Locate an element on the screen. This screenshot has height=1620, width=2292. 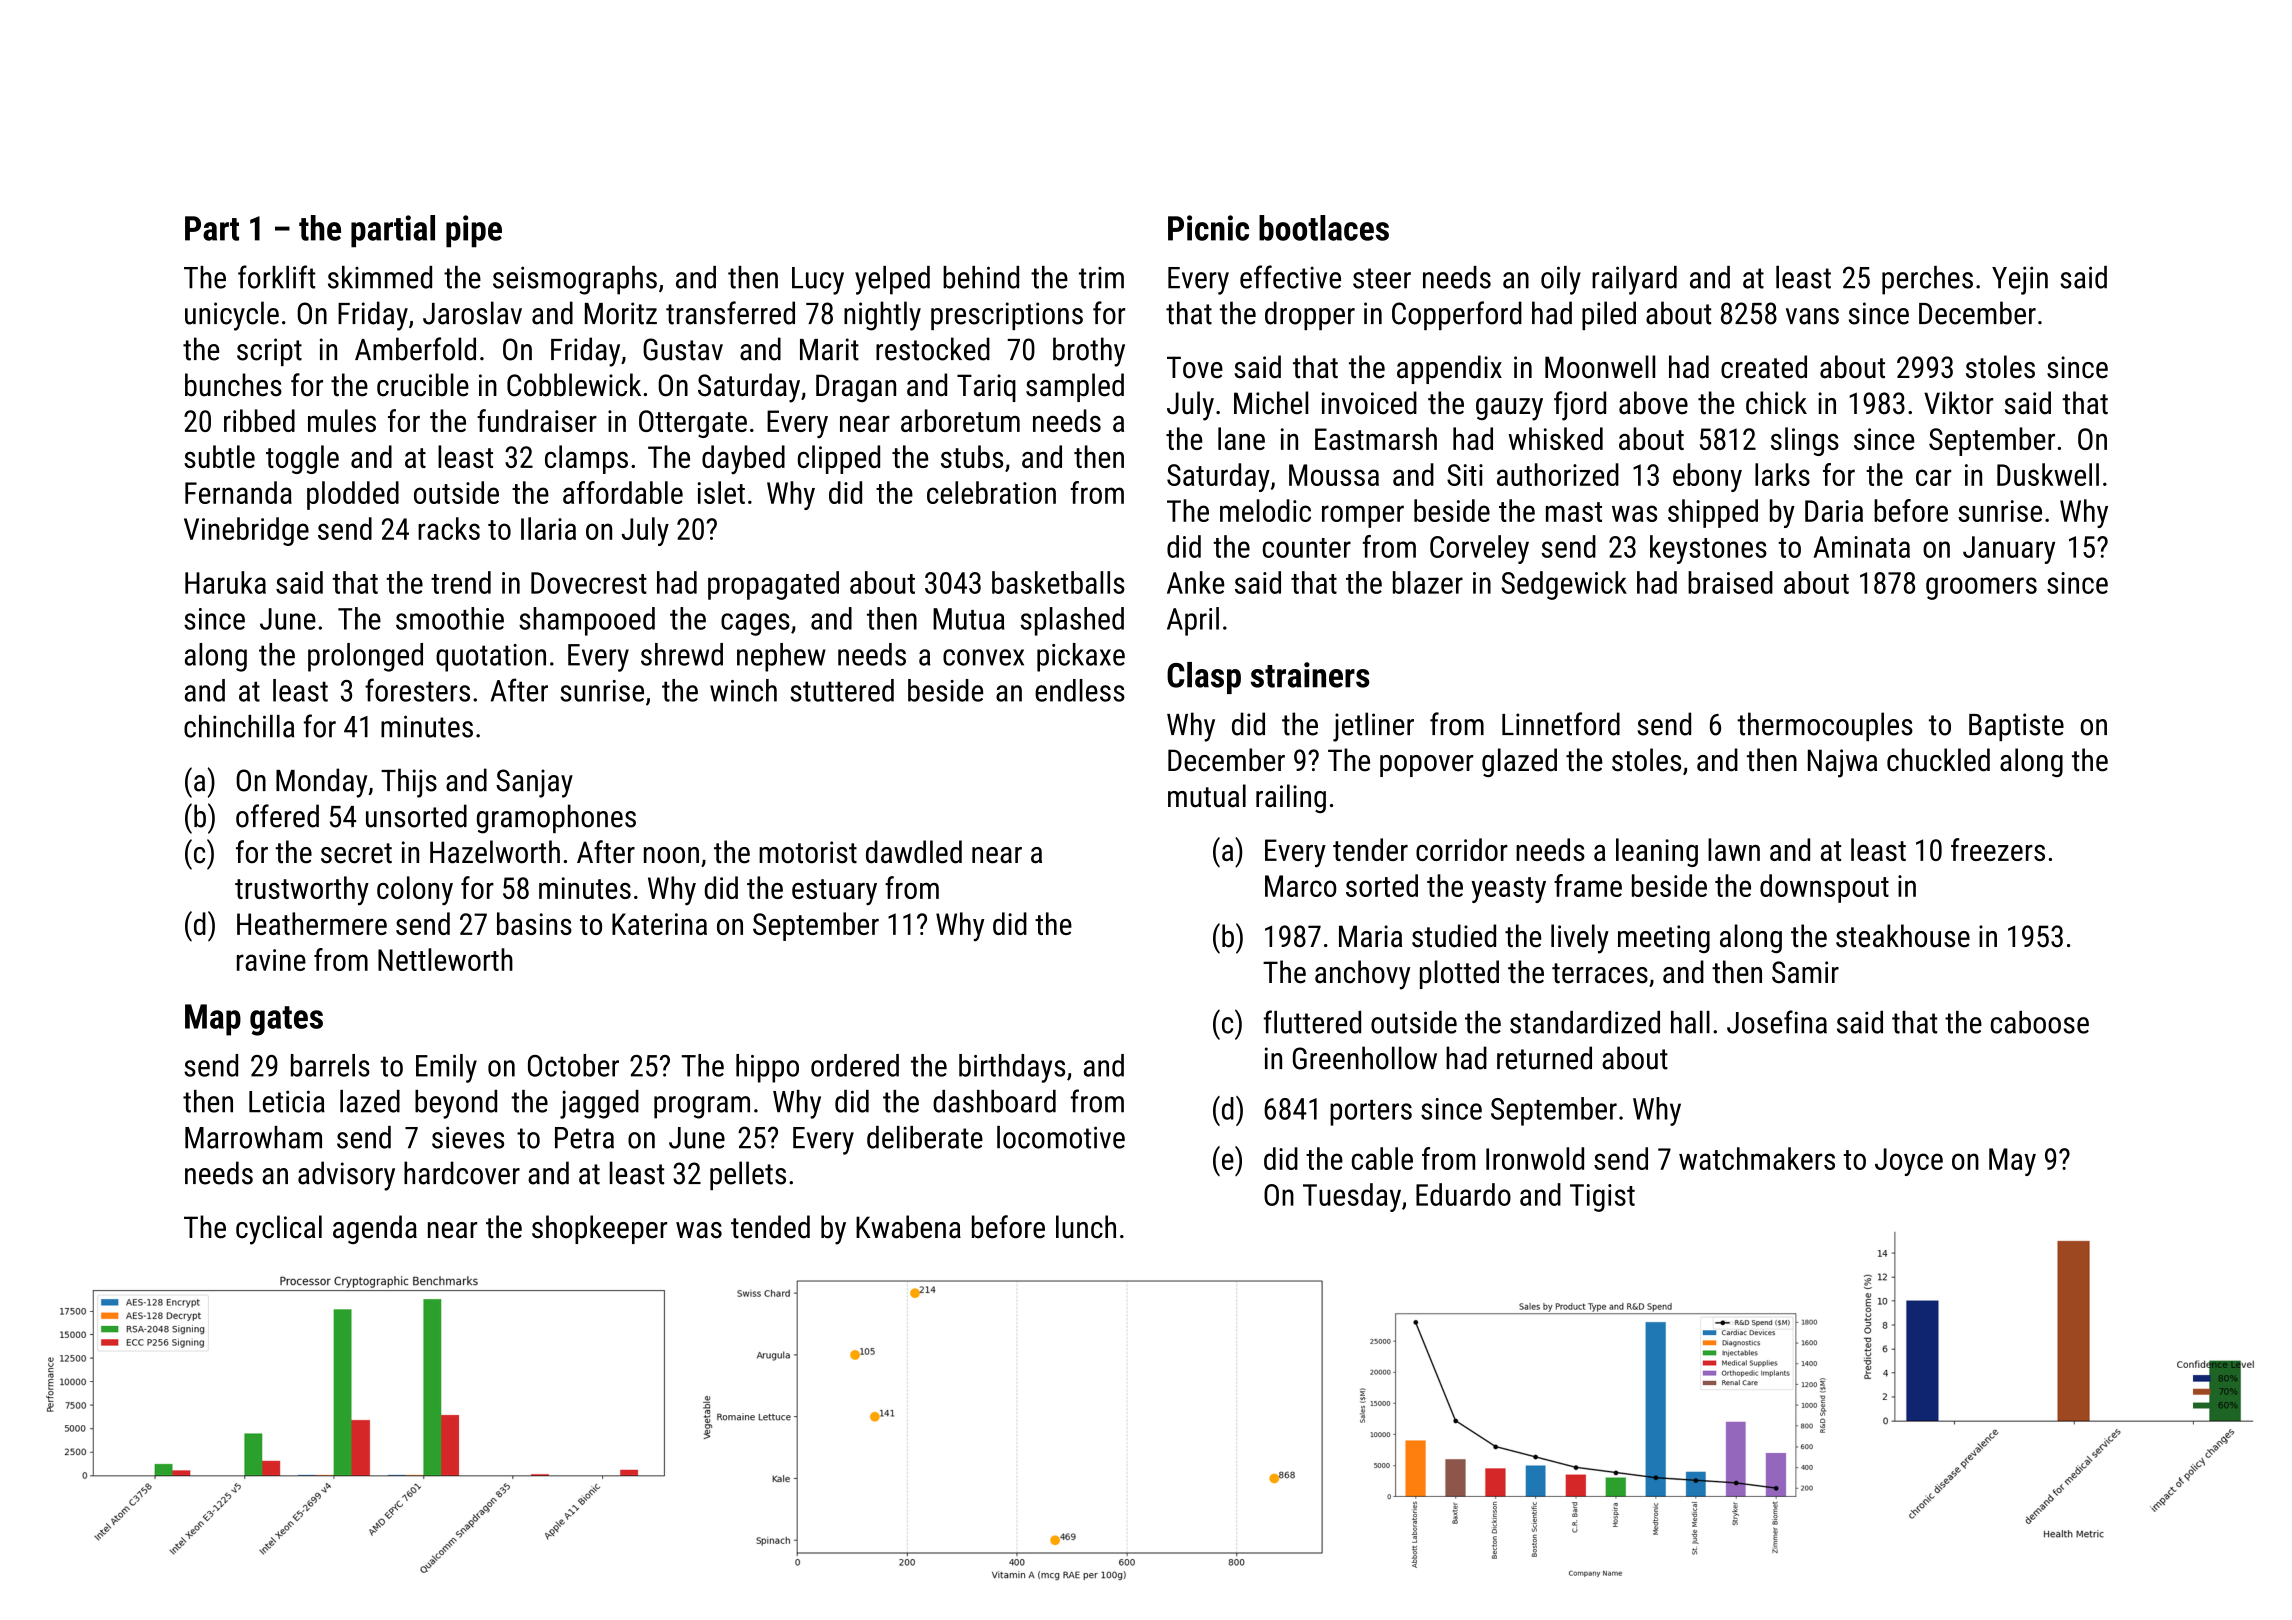
jagged is located at coordinates (599, 1104).
